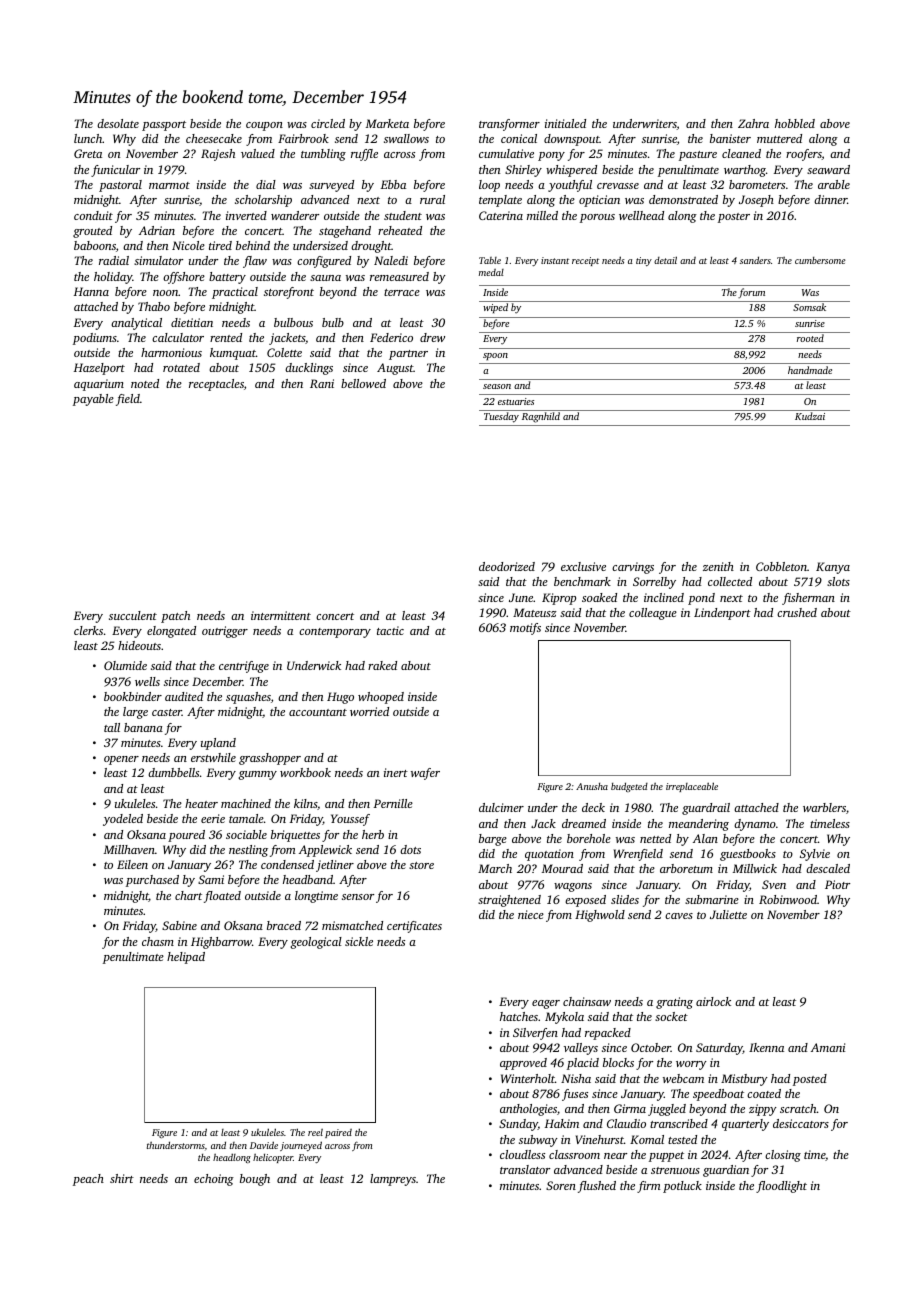 Image resolution: width=924 pixels, height=1308 pixels. What do you see at coordinates (692, 787) in the screenshot?
I see `irreplaceable` at bounding box center [692, 787].
